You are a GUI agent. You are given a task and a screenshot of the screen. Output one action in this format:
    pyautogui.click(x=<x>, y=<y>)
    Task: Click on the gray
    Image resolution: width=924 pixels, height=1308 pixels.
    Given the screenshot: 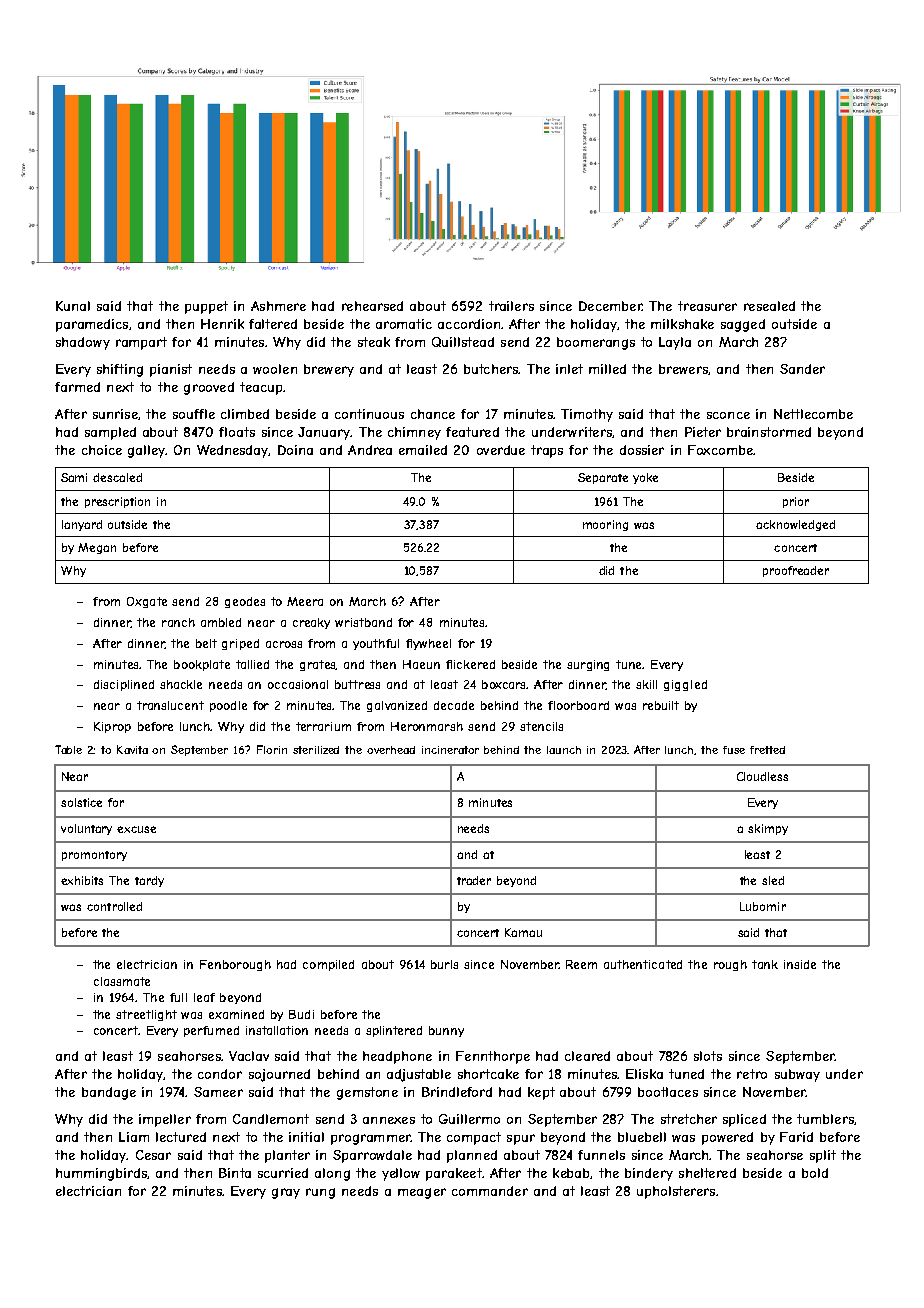 What is the action you would take?
    pyautogui.click(x=286, y=1193)
